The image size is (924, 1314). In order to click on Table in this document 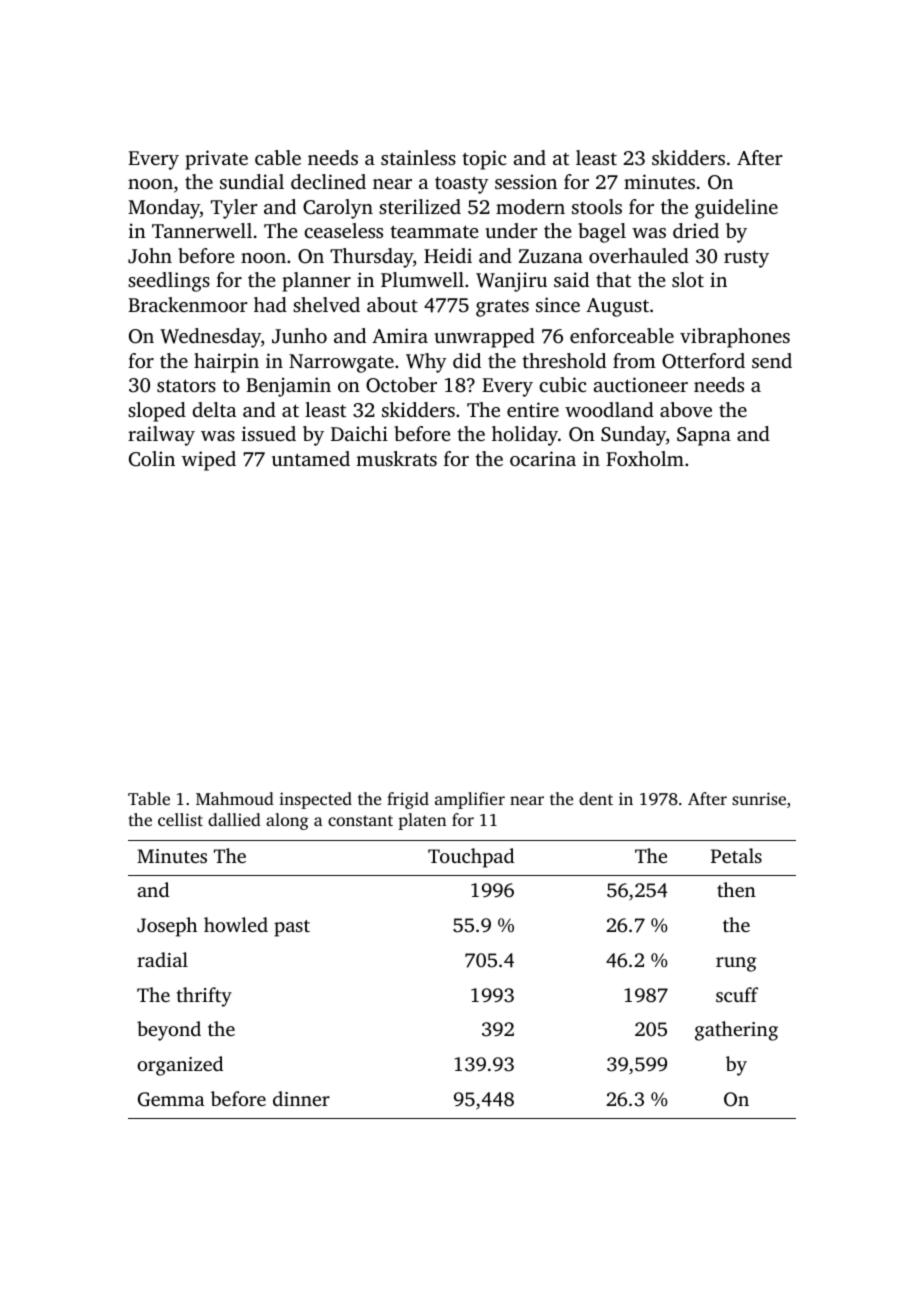, I will do `click(149, 798)`.
